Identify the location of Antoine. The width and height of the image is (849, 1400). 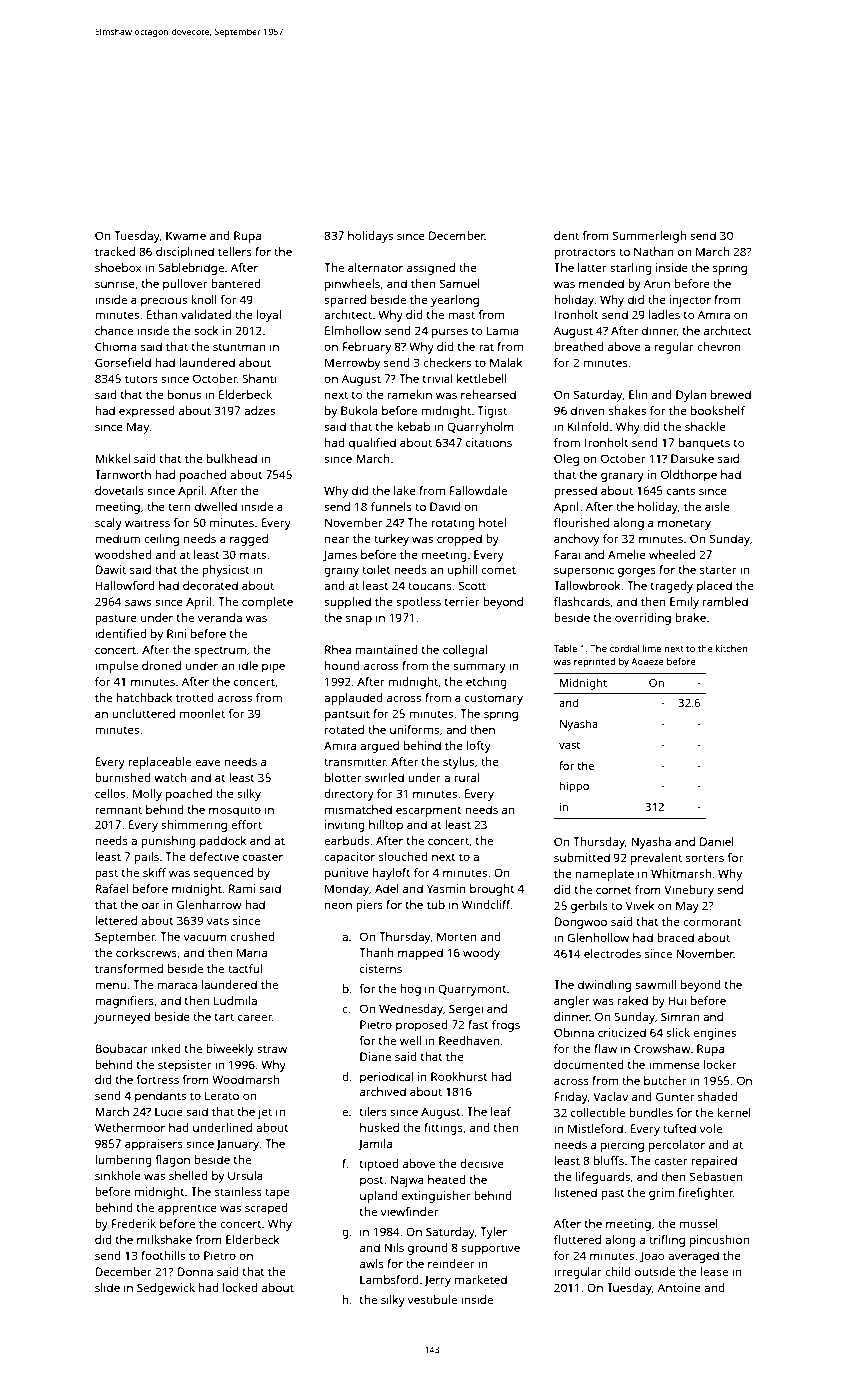
(679, 1287).
